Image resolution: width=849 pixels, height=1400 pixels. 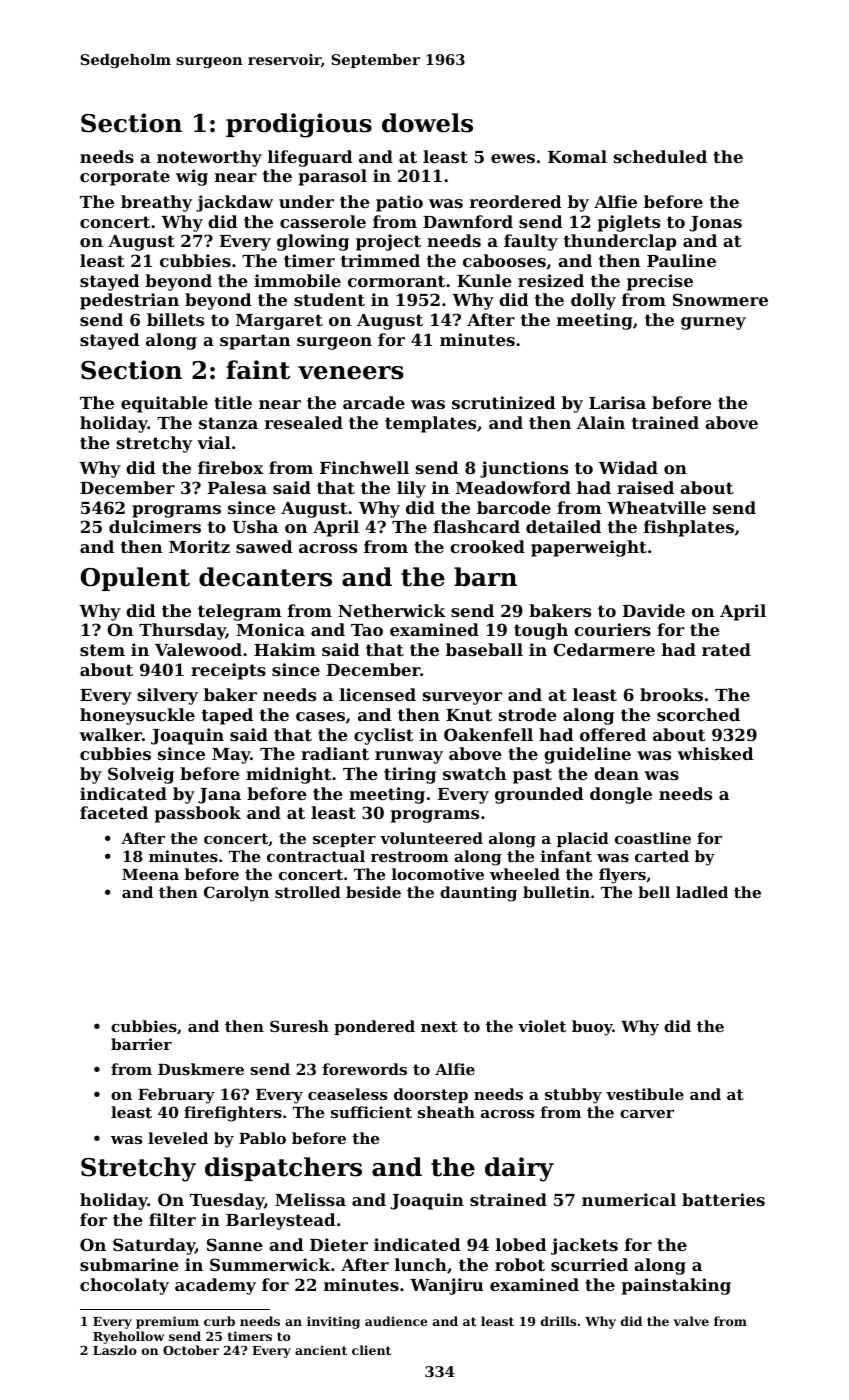 What do you see at coordinates (468, 221) in the screenshot?
I see `Dawnford` at bounding box center [468, 221].
